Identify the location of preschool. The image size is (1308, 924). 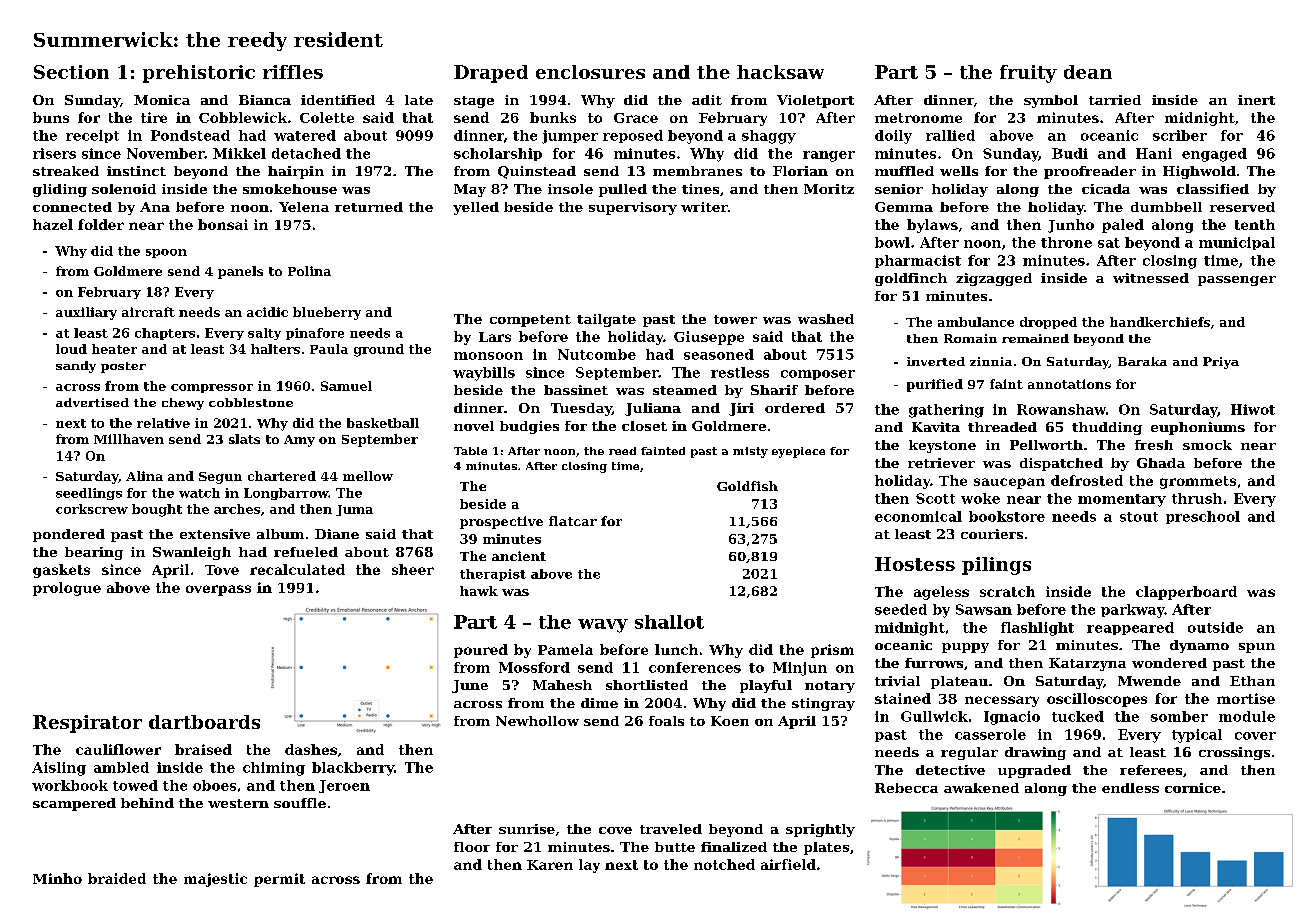
(1203, 517).
